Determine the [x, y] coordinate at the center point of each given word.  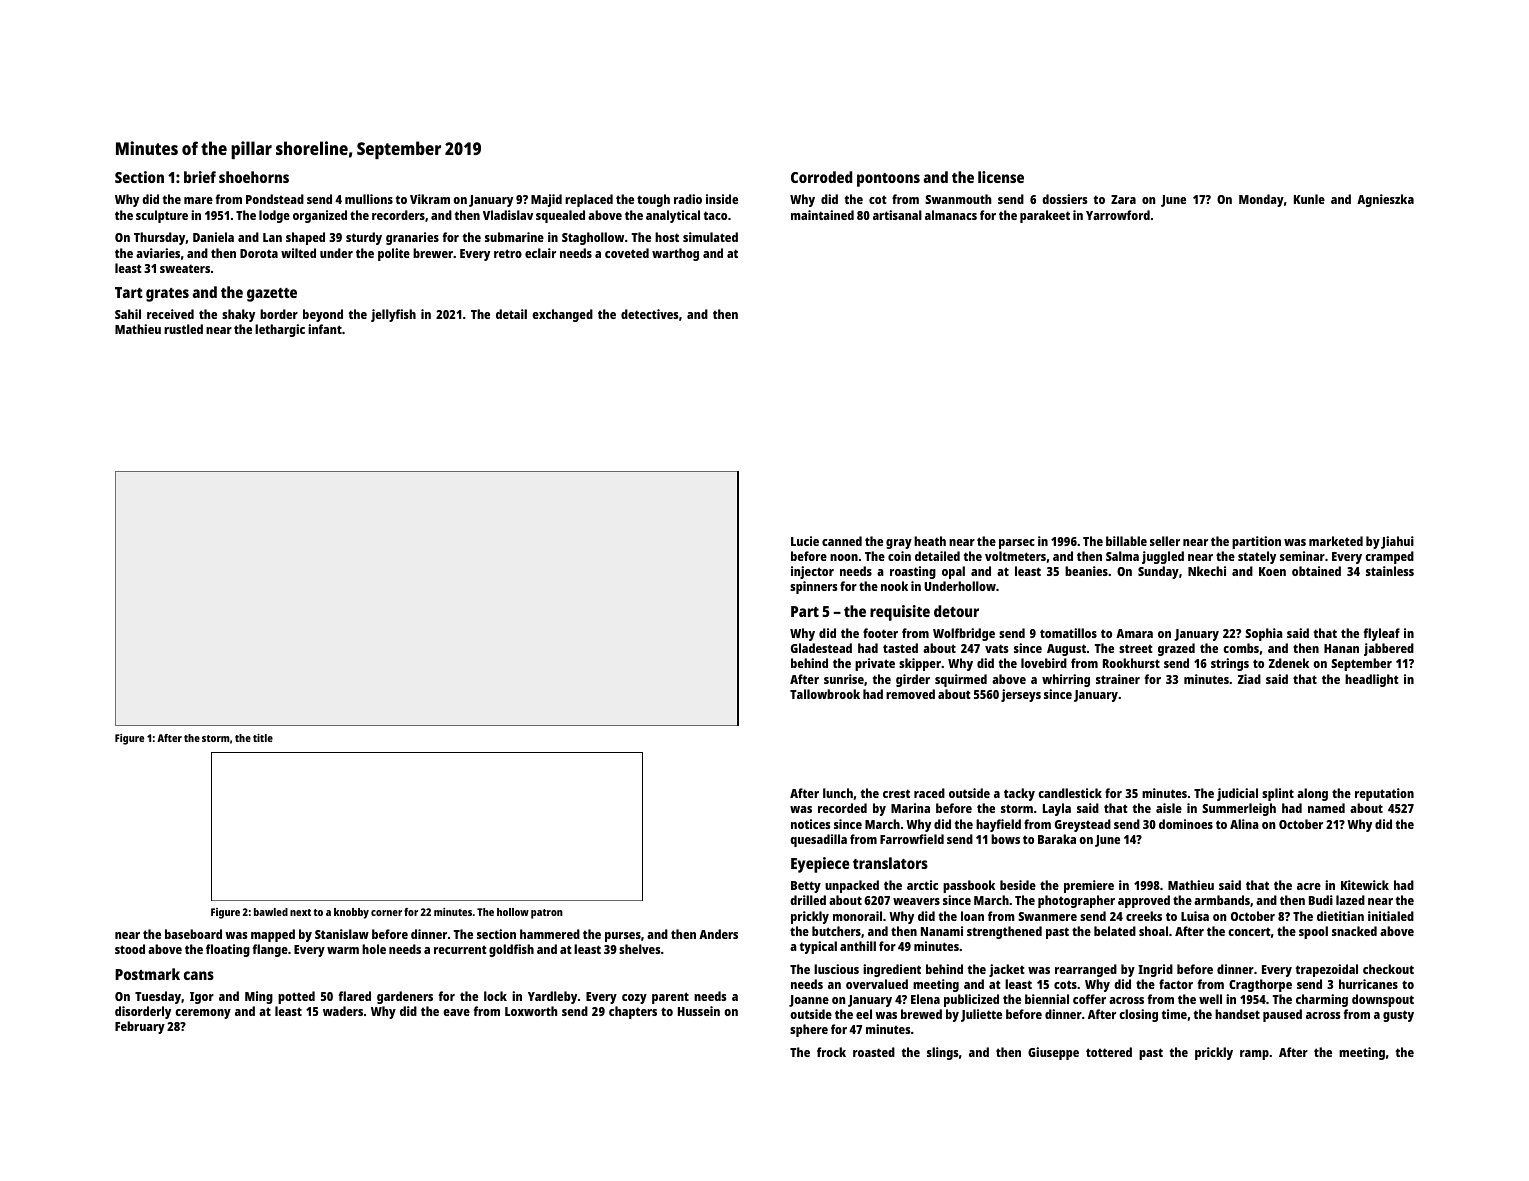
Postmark [147, 974]
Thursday [159, 238]
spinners [814, 587]
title [263, 738]
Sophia [1264, 634]
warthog [675, 254]
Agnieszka [1385, 200]
